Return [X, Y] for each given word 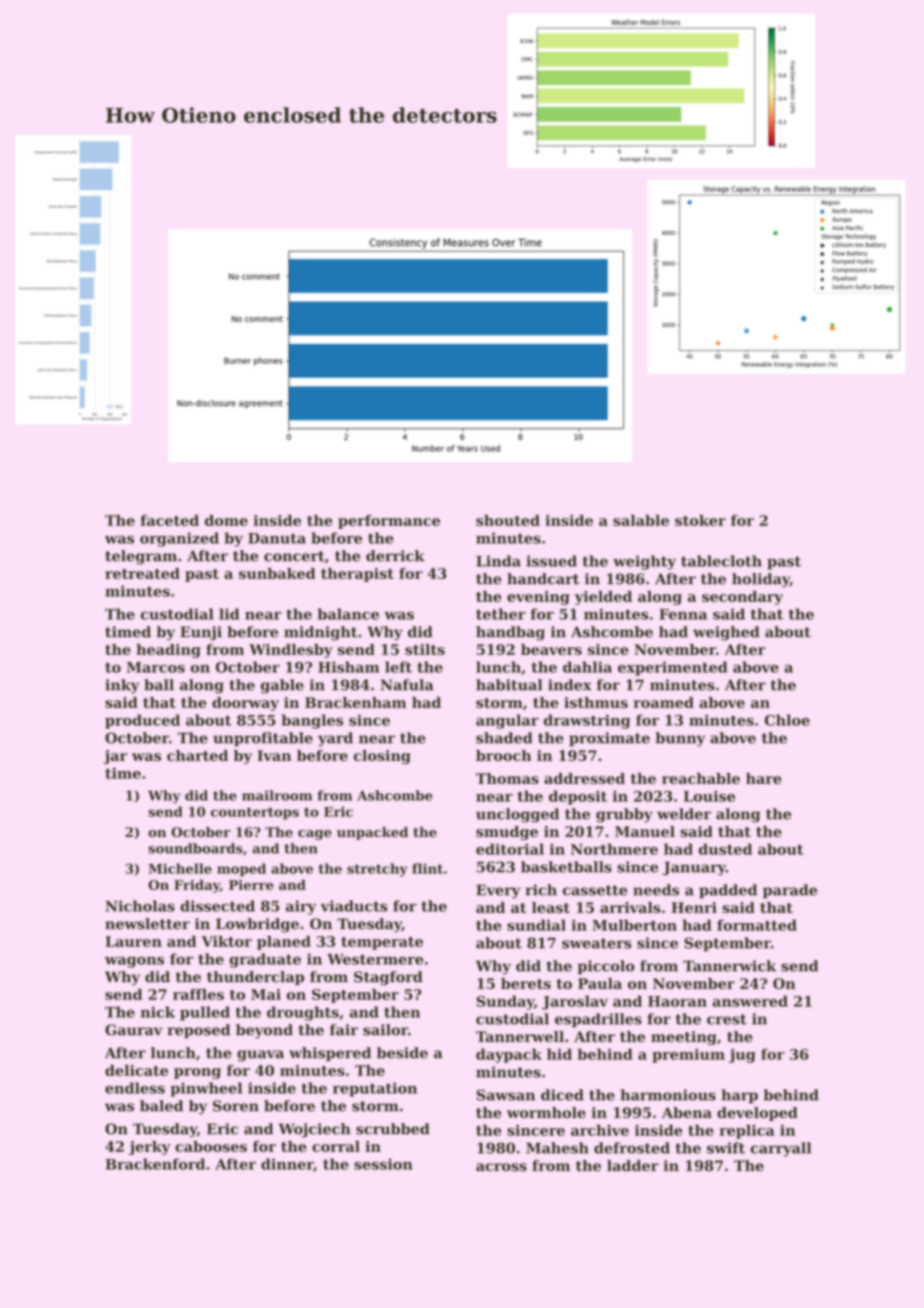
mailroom [277, 795]
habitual [509, 685]
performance [389, 522]
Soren [236, 1106]
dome [226, 520]
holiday [761, 580]
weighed [726, 633]
